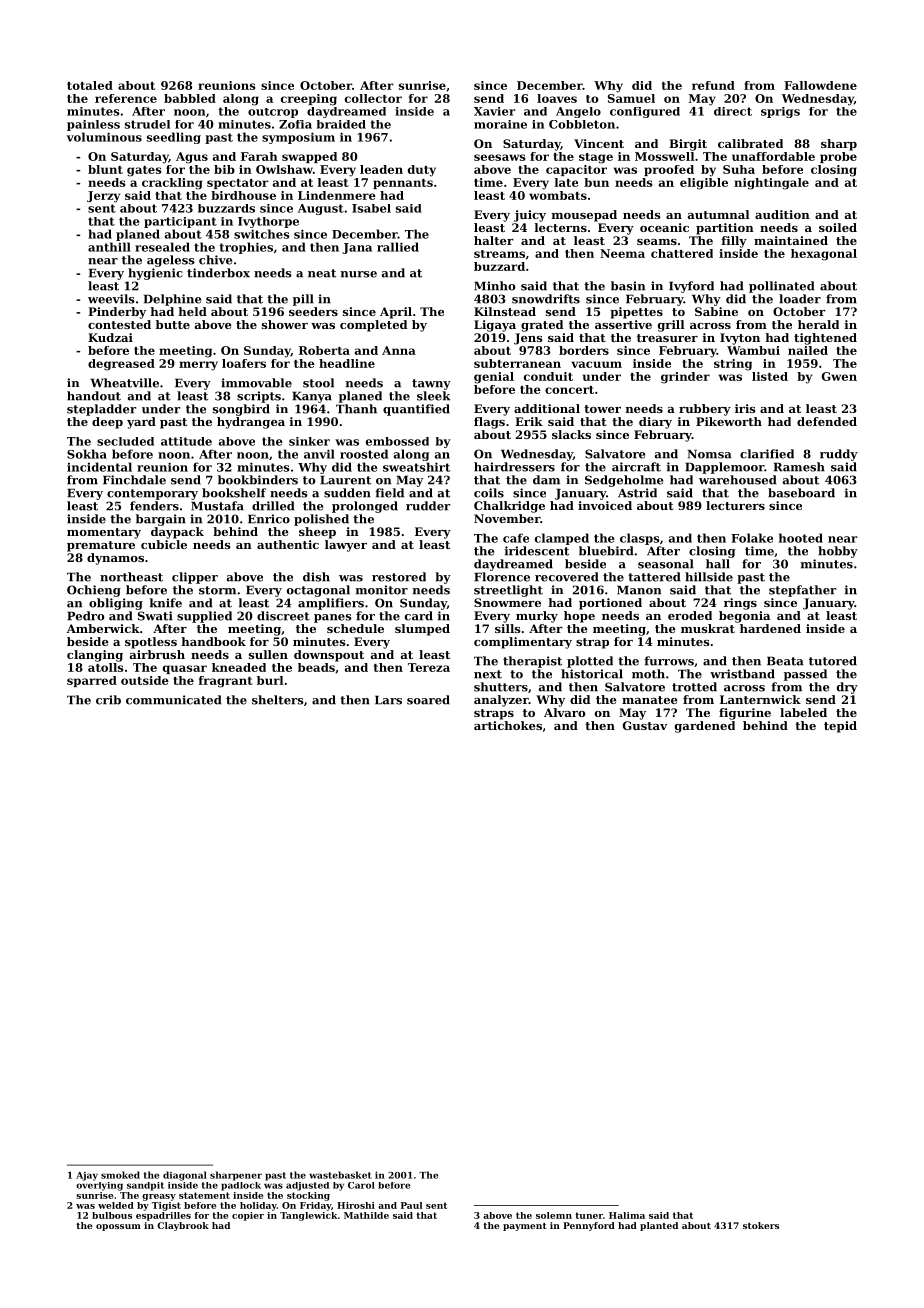 The width and height of the document is (924, 1308). I want to click on additional, so click(547, 408).
